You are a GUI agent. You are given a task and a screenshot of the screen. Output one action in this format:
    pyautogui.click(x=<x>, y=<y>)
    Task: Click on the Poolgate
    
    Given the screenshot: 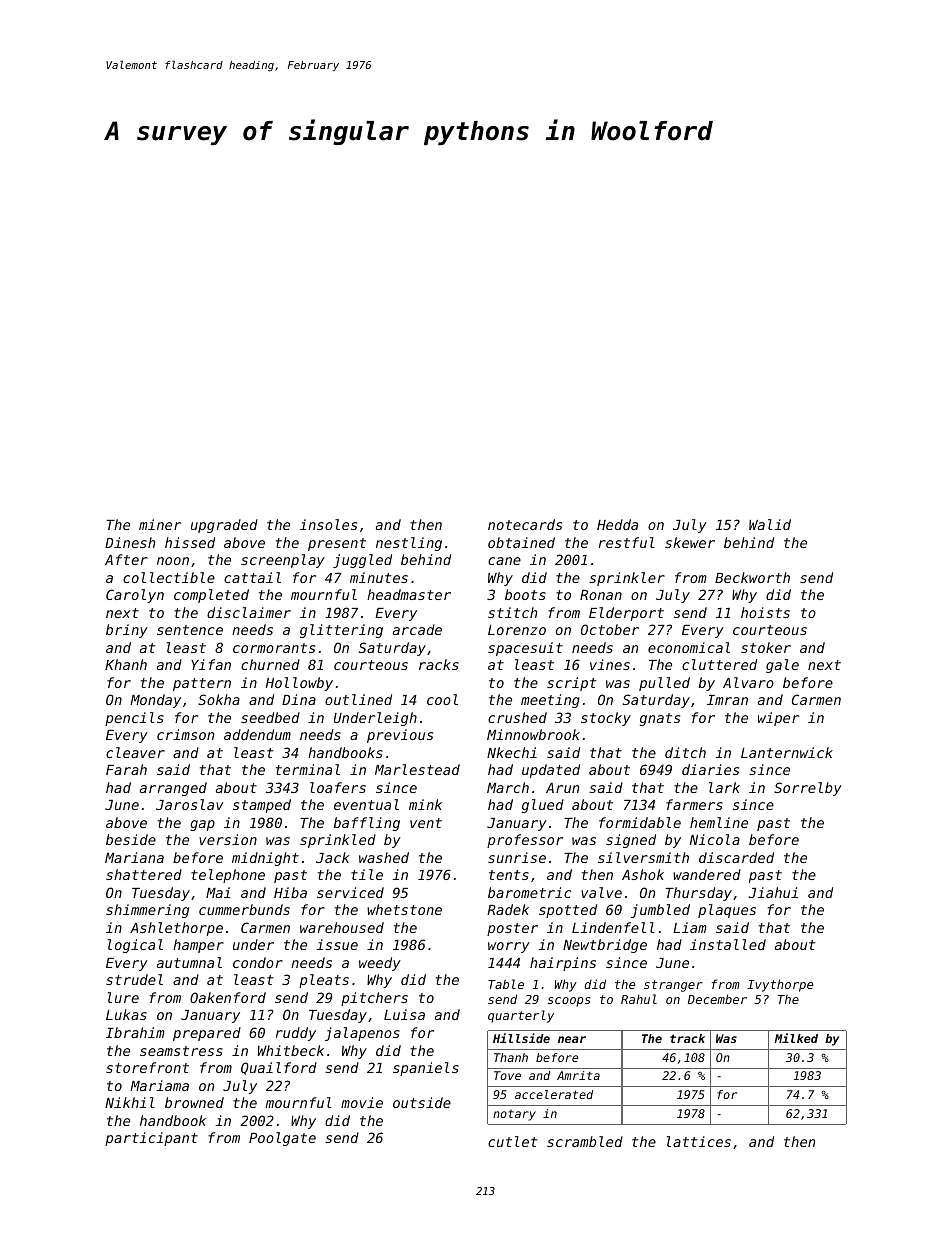 What is the action you would take?
    pyautogui.click(x=282, y=1139)
